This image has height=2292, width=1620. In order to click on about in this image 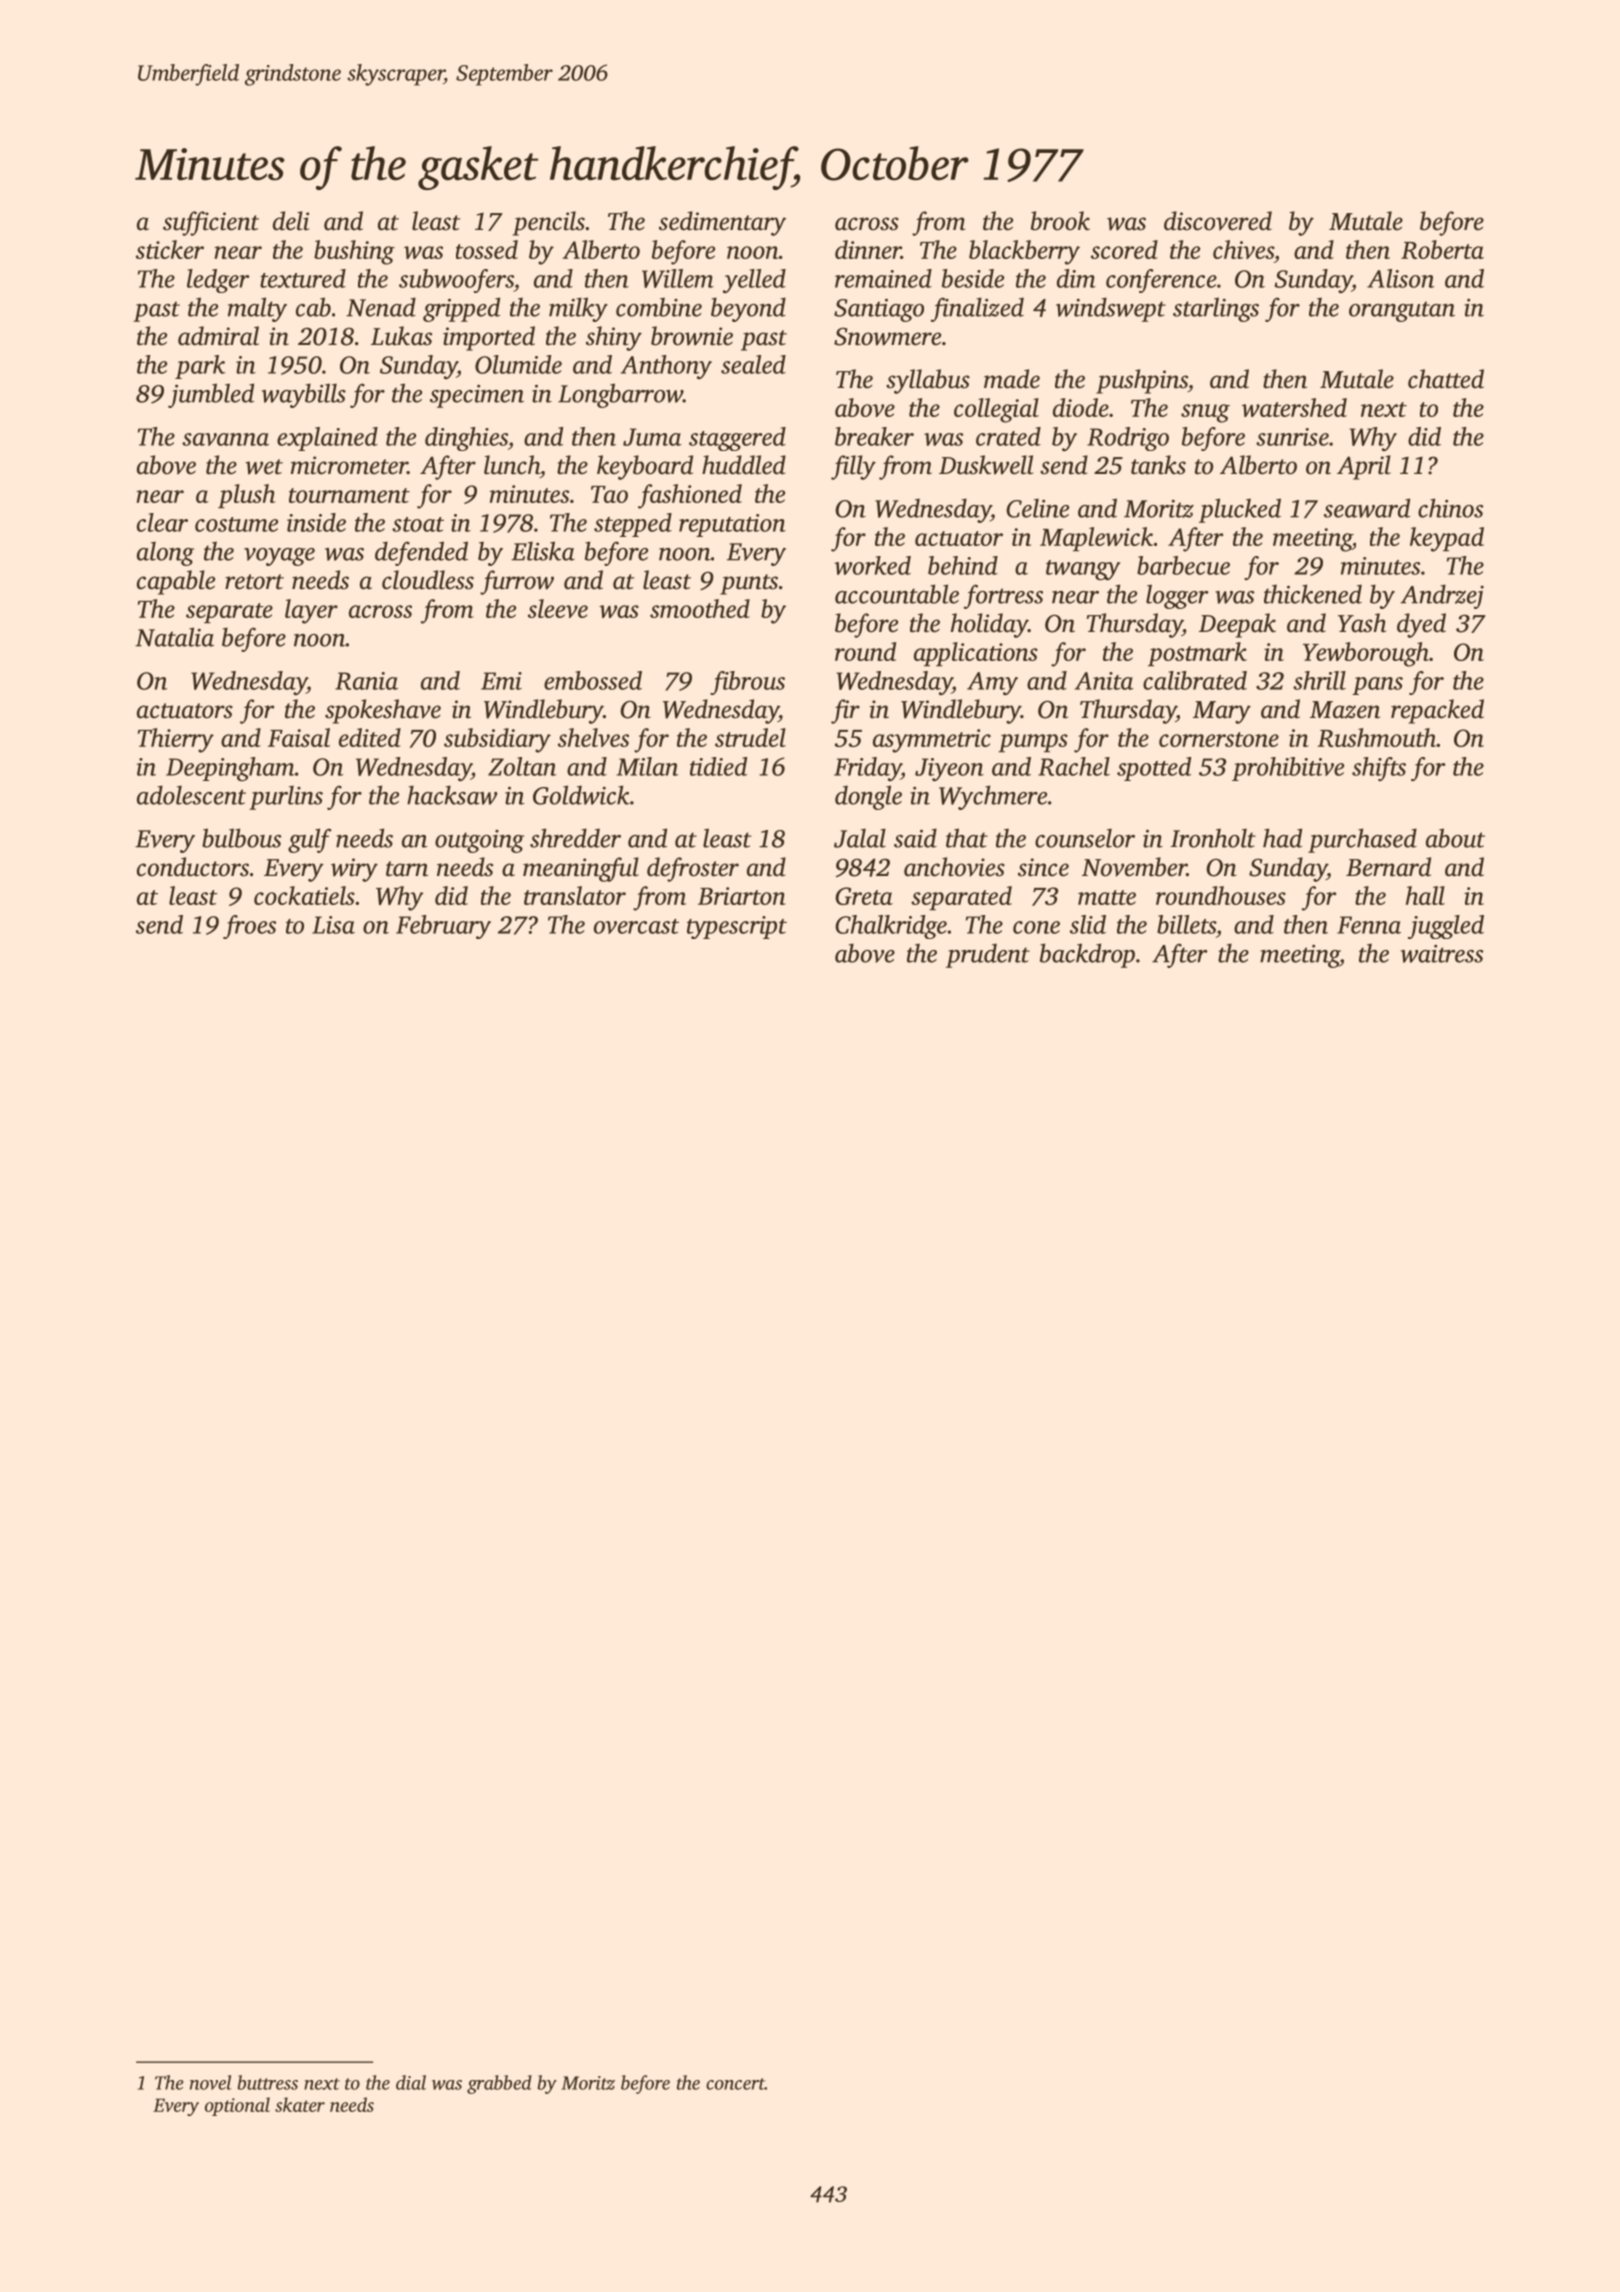, I will do `click(1455, 838)`.
